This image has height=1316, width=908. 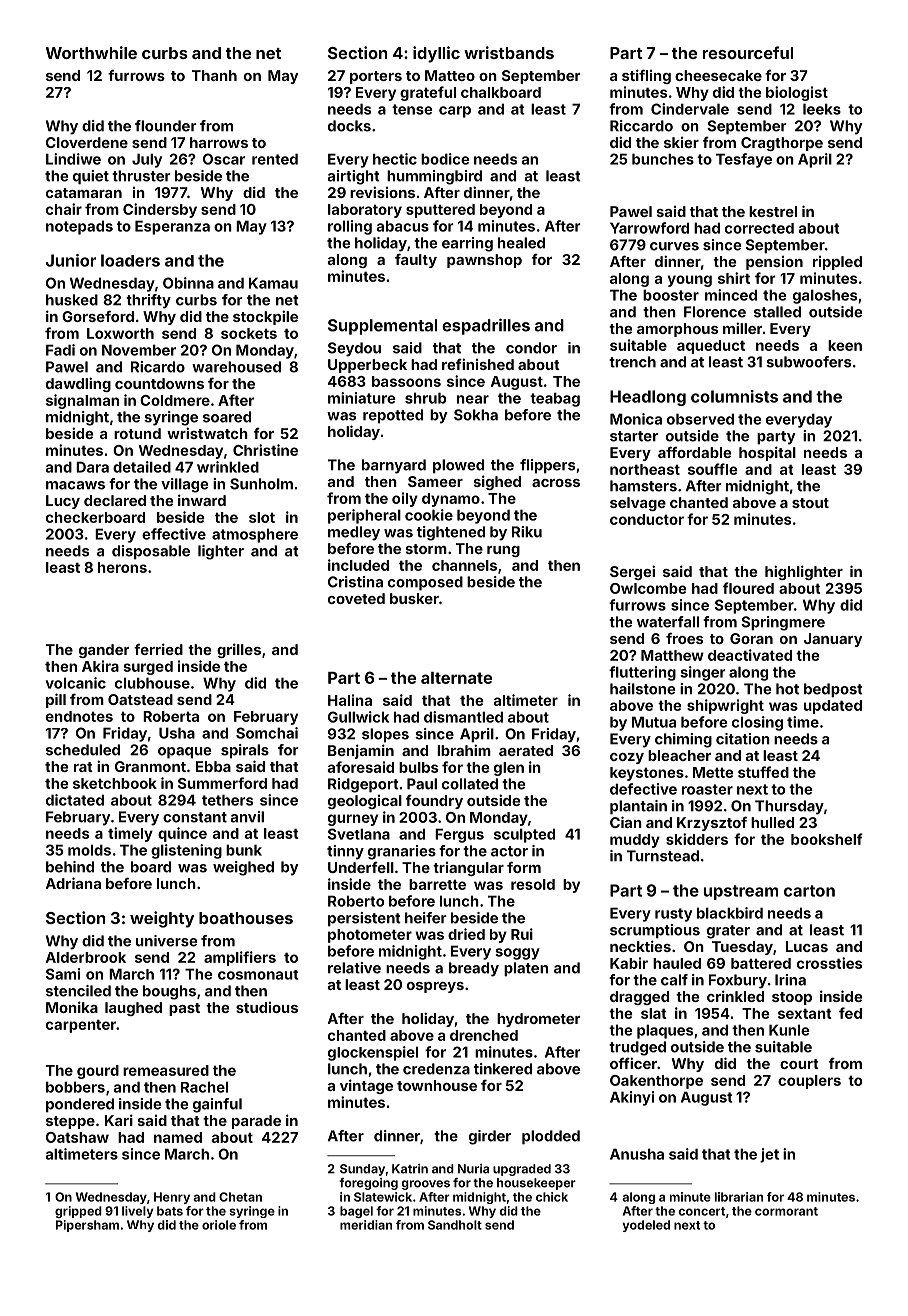 I want to click on Ridgeport, so click(x=363, y=785).
